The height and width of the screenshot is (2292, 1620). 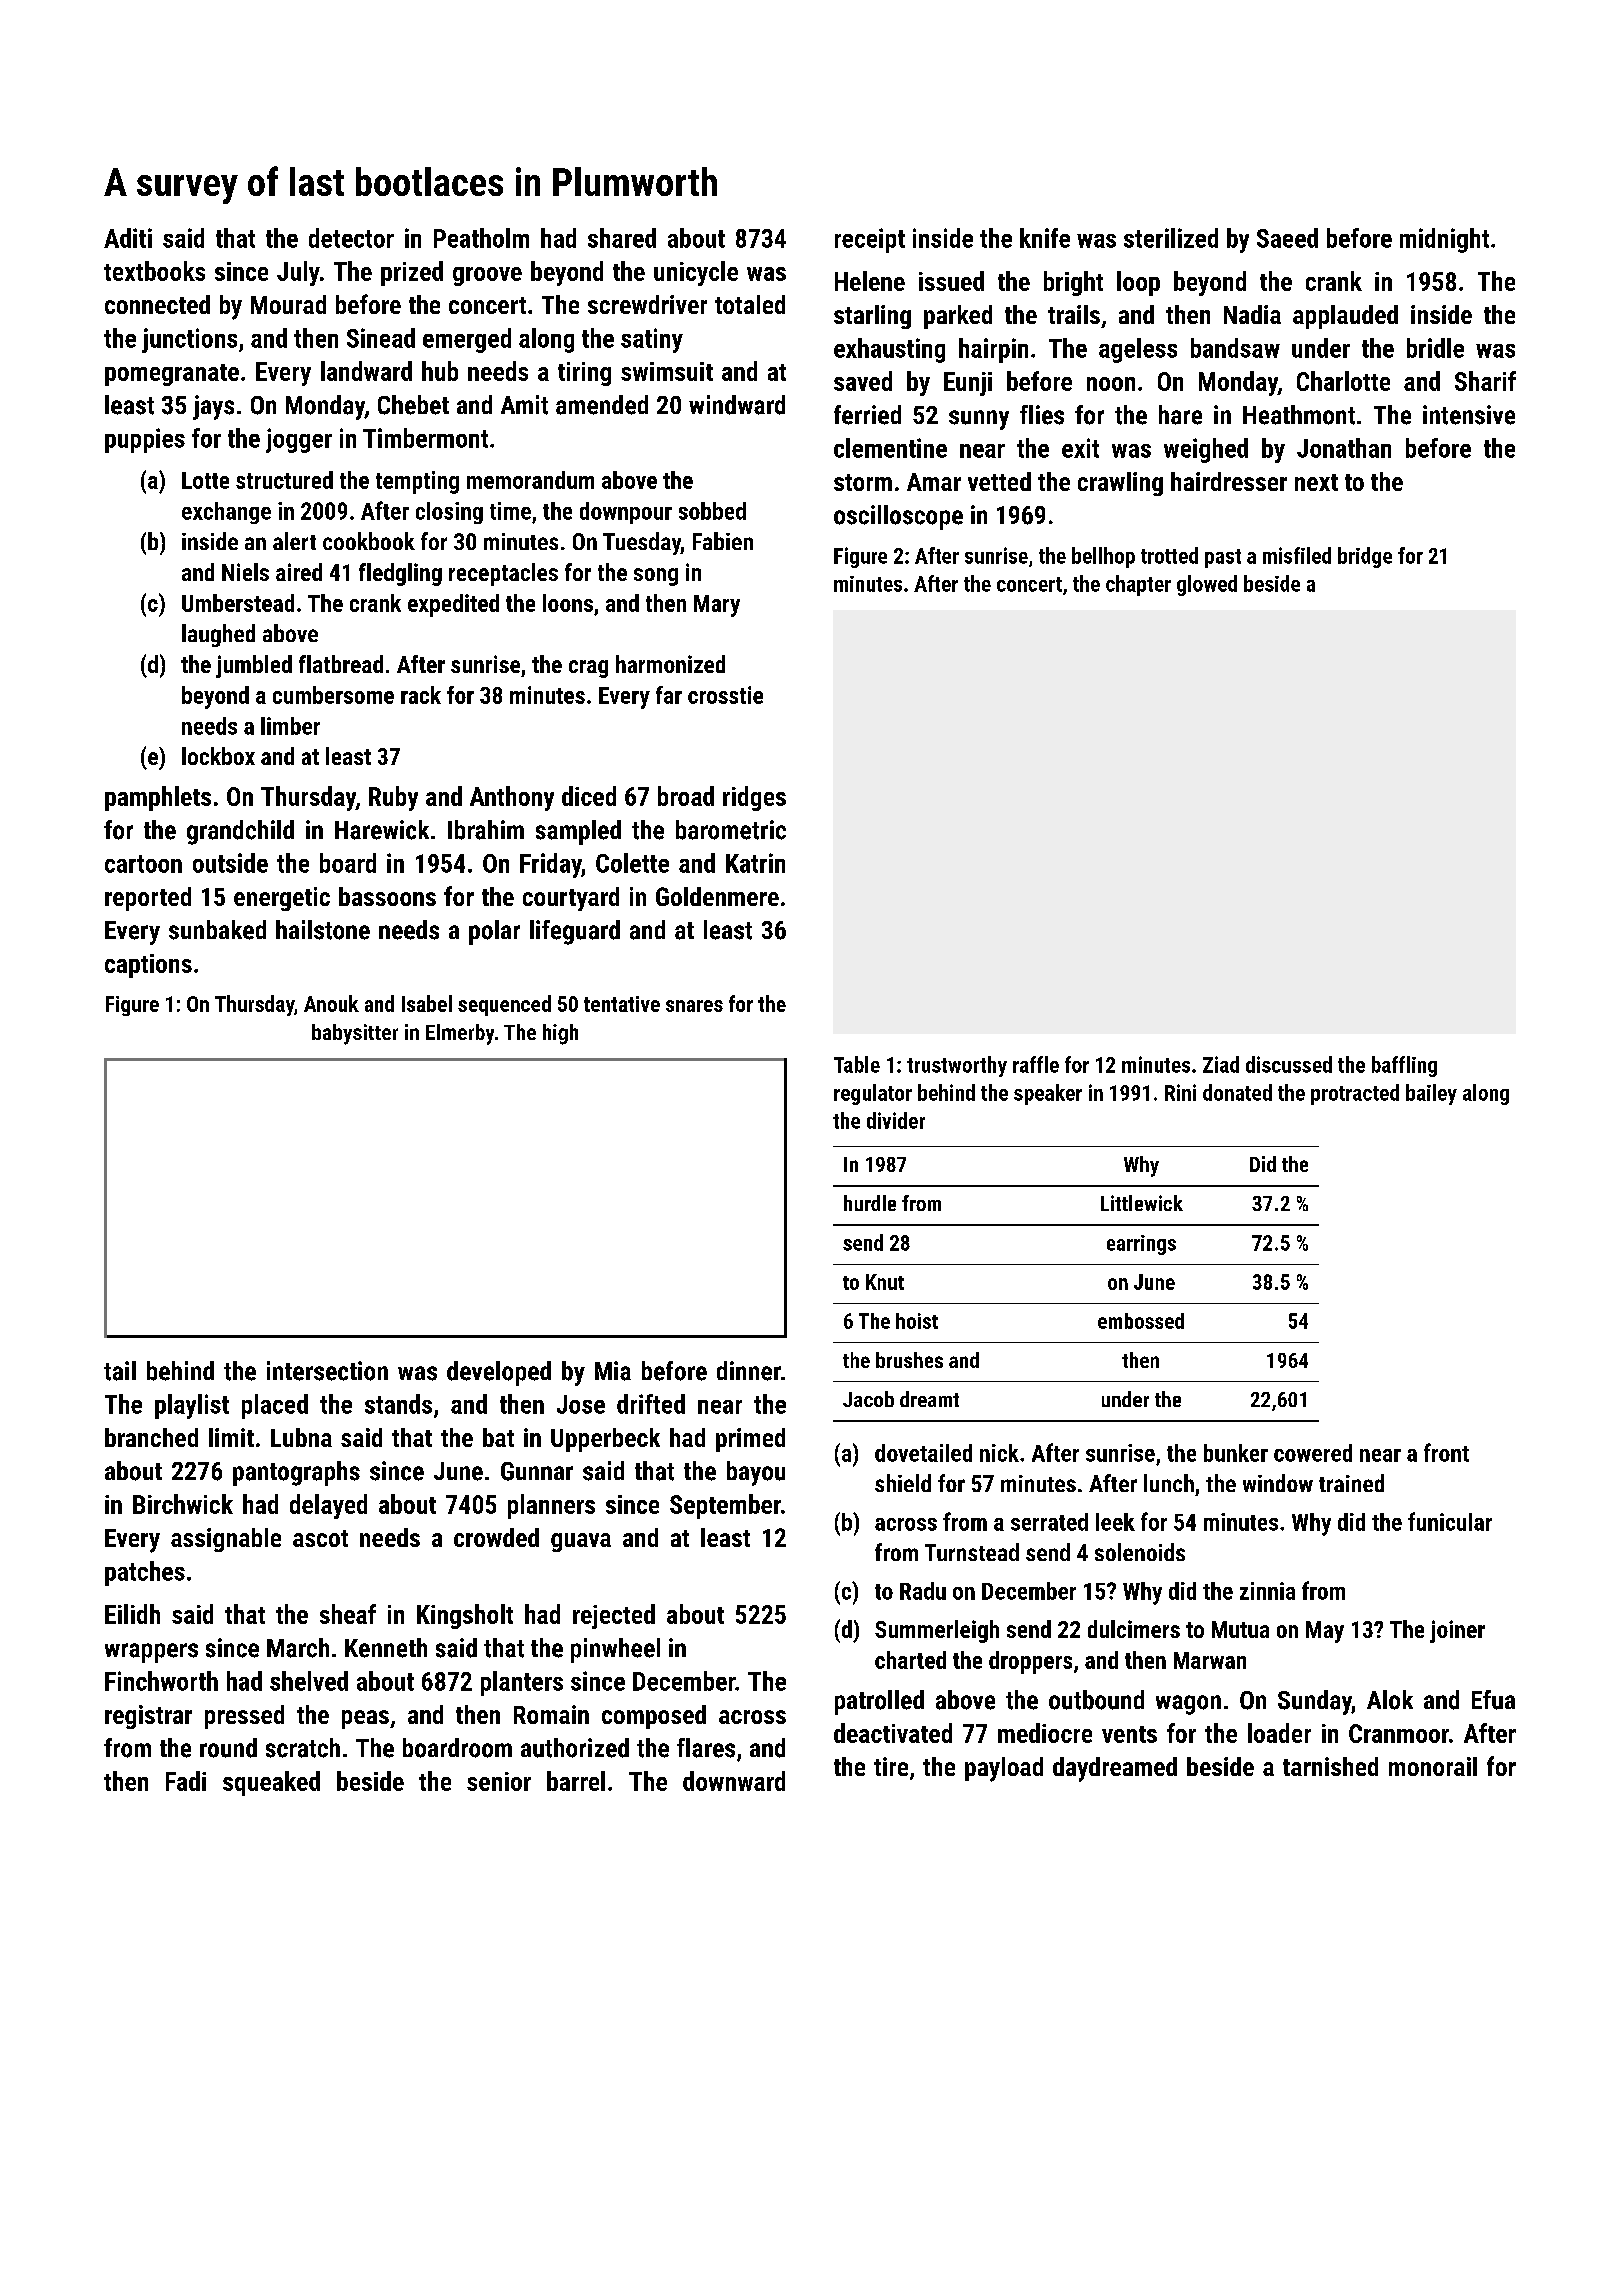 What do you see at coordinates (351, 238) in the screenshot?
I see `detector` at bounding box center [351, 238].
